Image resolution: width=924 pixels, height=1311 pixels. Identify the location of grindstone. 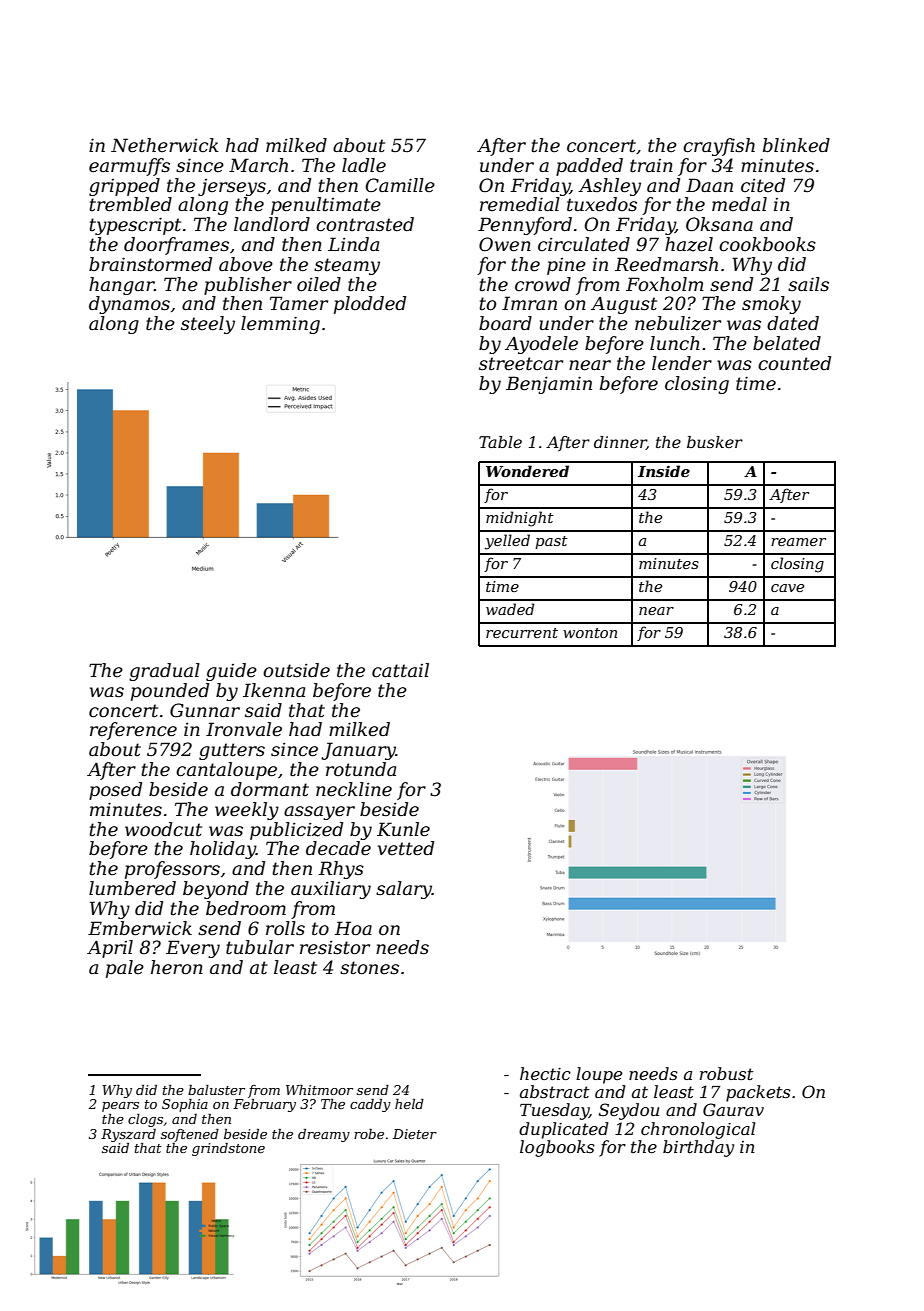
(228, 1149).
